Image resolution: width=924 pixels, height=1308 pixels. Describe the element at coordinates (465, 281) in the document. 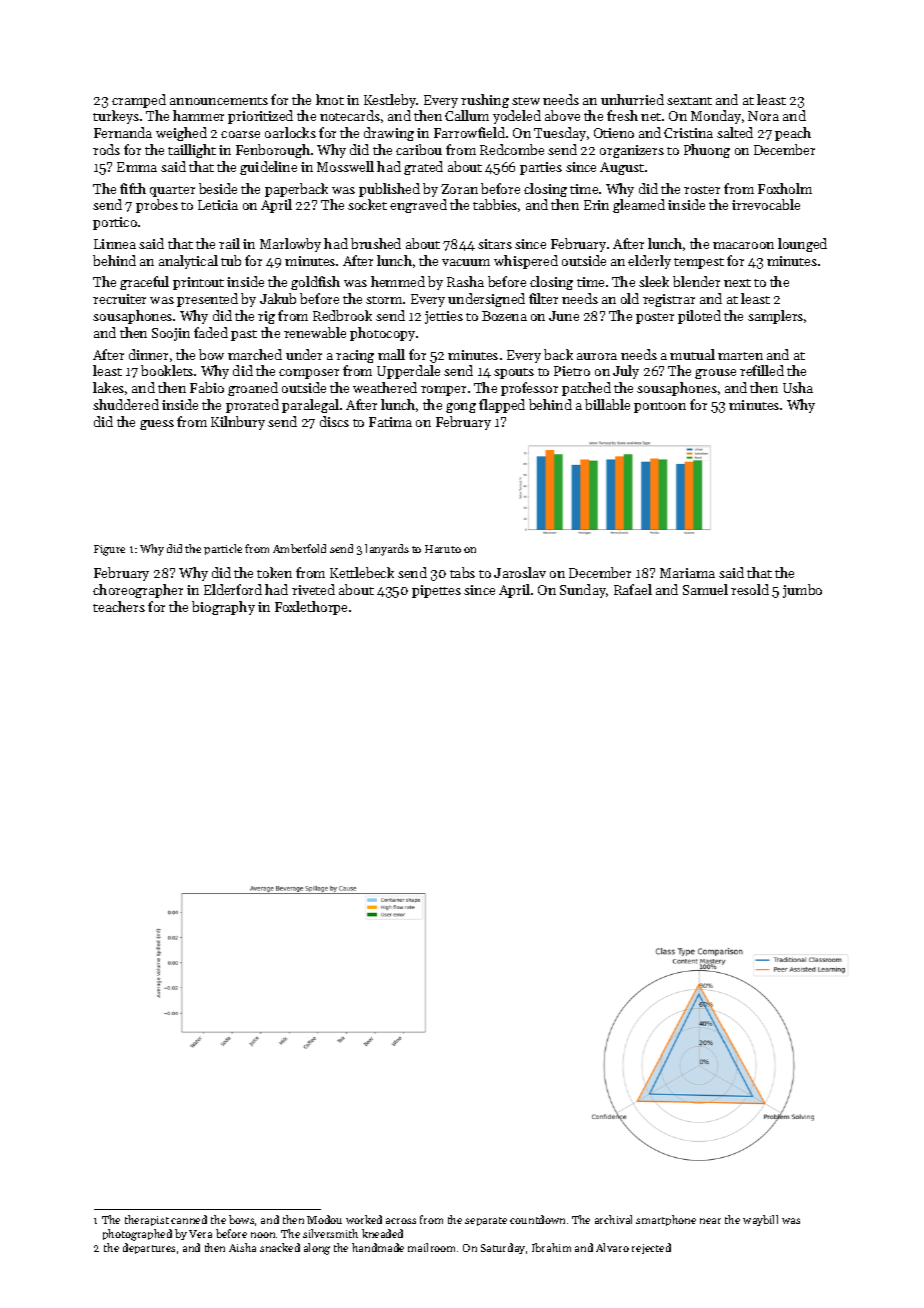

I see `Rasha` at that location.
